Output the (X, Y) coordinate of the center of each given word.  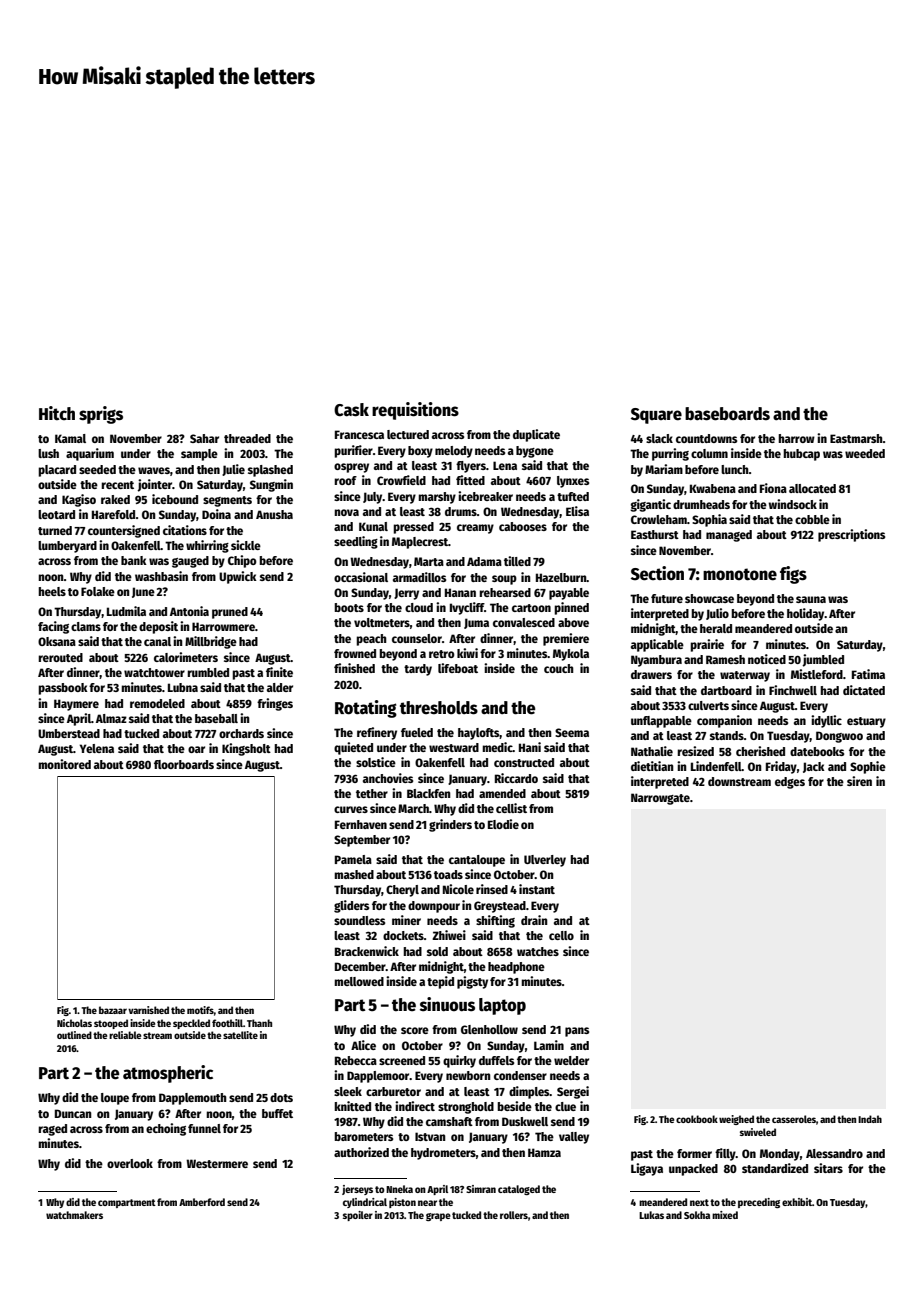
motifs (200, 1010)
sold (437, 951)
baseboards (727, 414)
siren (859, 781)
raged (52, 1130)
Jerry (406, 594)
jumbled (823, 660)
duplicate (536, 435)
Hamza (544, 1152)
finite (279, 672)
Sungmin (271, 485)
